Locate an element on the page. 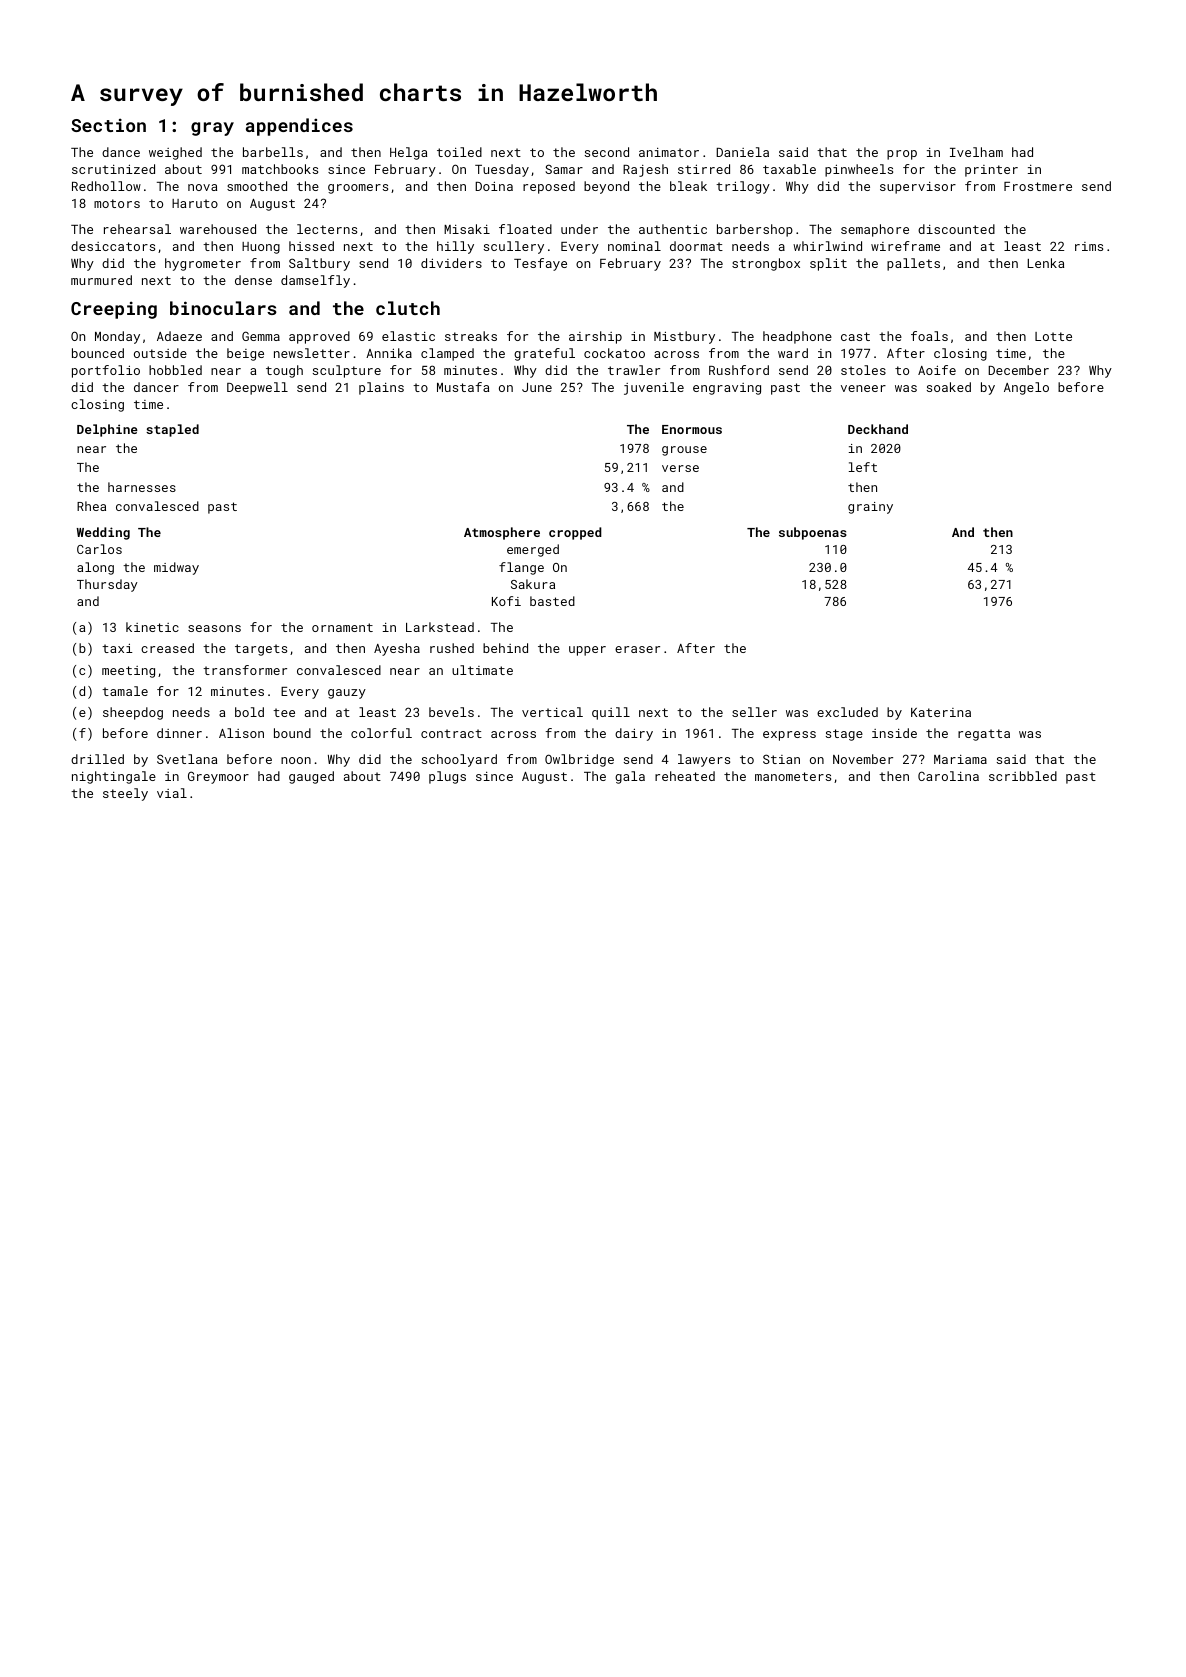  Lenka is located at coordinates (1046, 263).
